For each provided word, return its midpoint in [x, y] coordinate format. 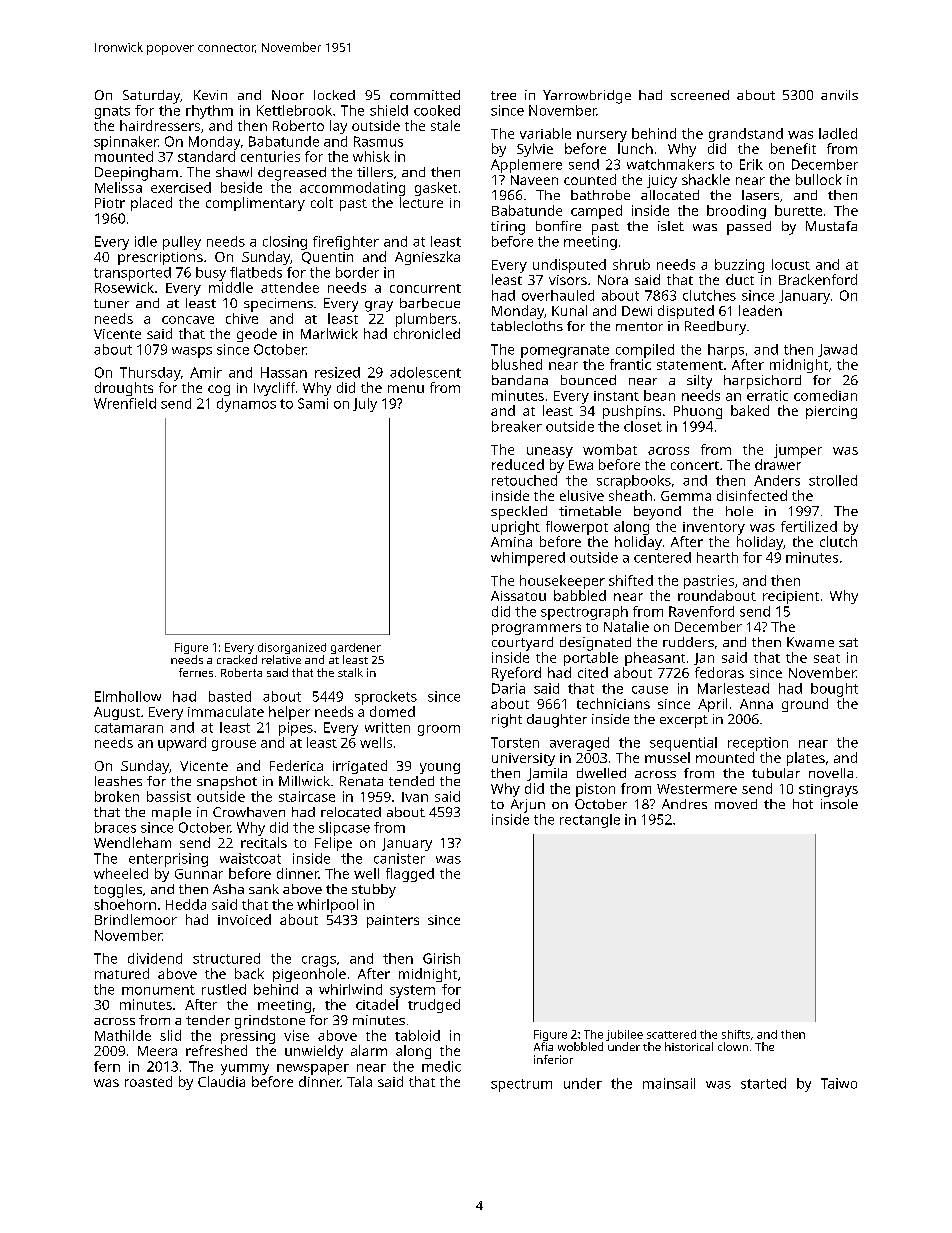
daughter [557, 721]
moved [736, 804]
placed [151, 204]
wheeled [121, 873]
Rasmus [378, 141]
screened [700, 95]
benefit [793, 148]
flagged [410, 875]
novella [831, 773]
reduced [518, 464]
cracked [237, 659]
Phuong [698, 412]
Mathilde [123, 1035]
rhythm [209, 112]
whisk [371, 156]
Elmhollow [128, 696]
